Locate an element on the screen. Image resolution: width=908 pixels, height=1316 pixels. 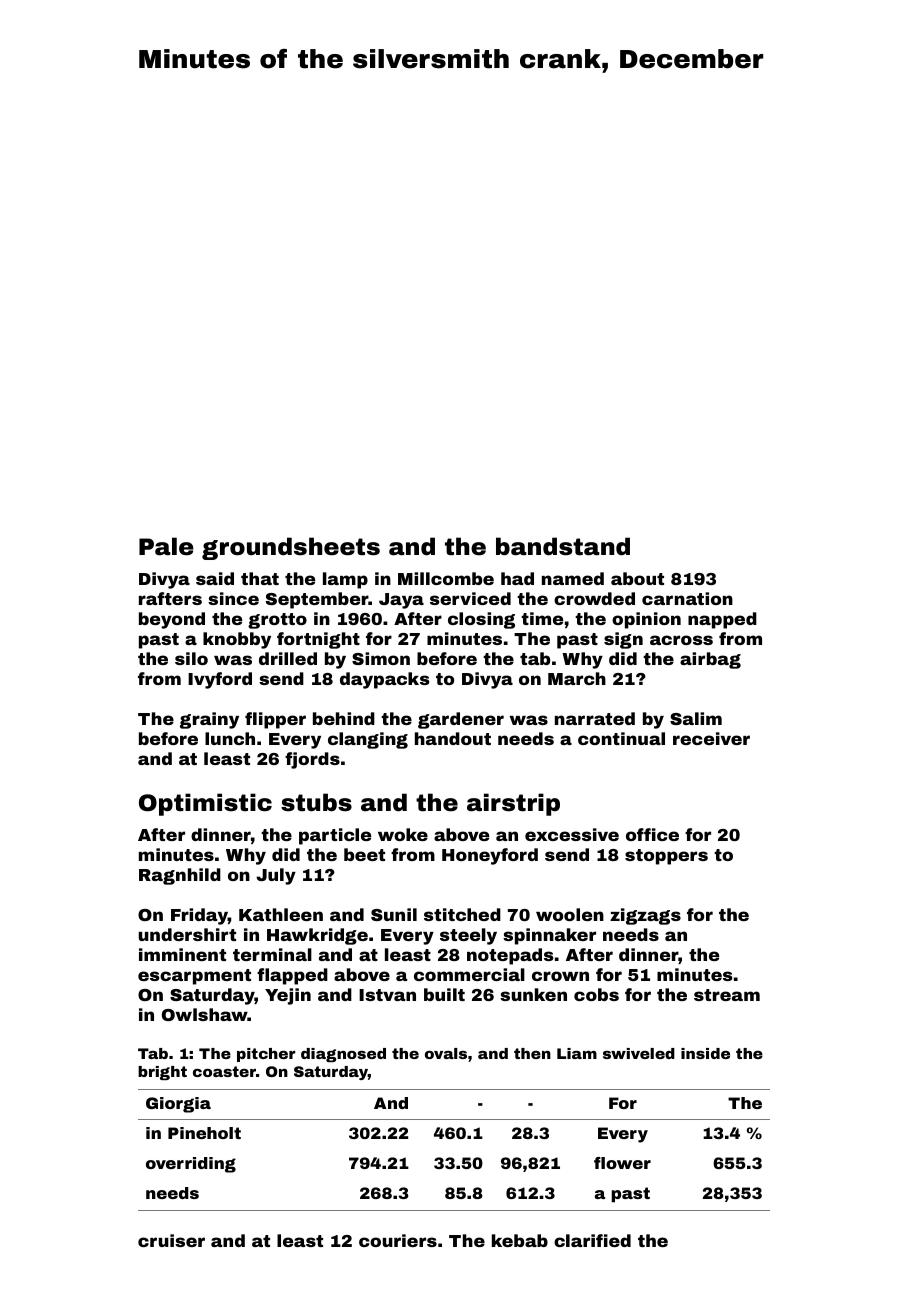
napped is located at coordinates (722, 620).
